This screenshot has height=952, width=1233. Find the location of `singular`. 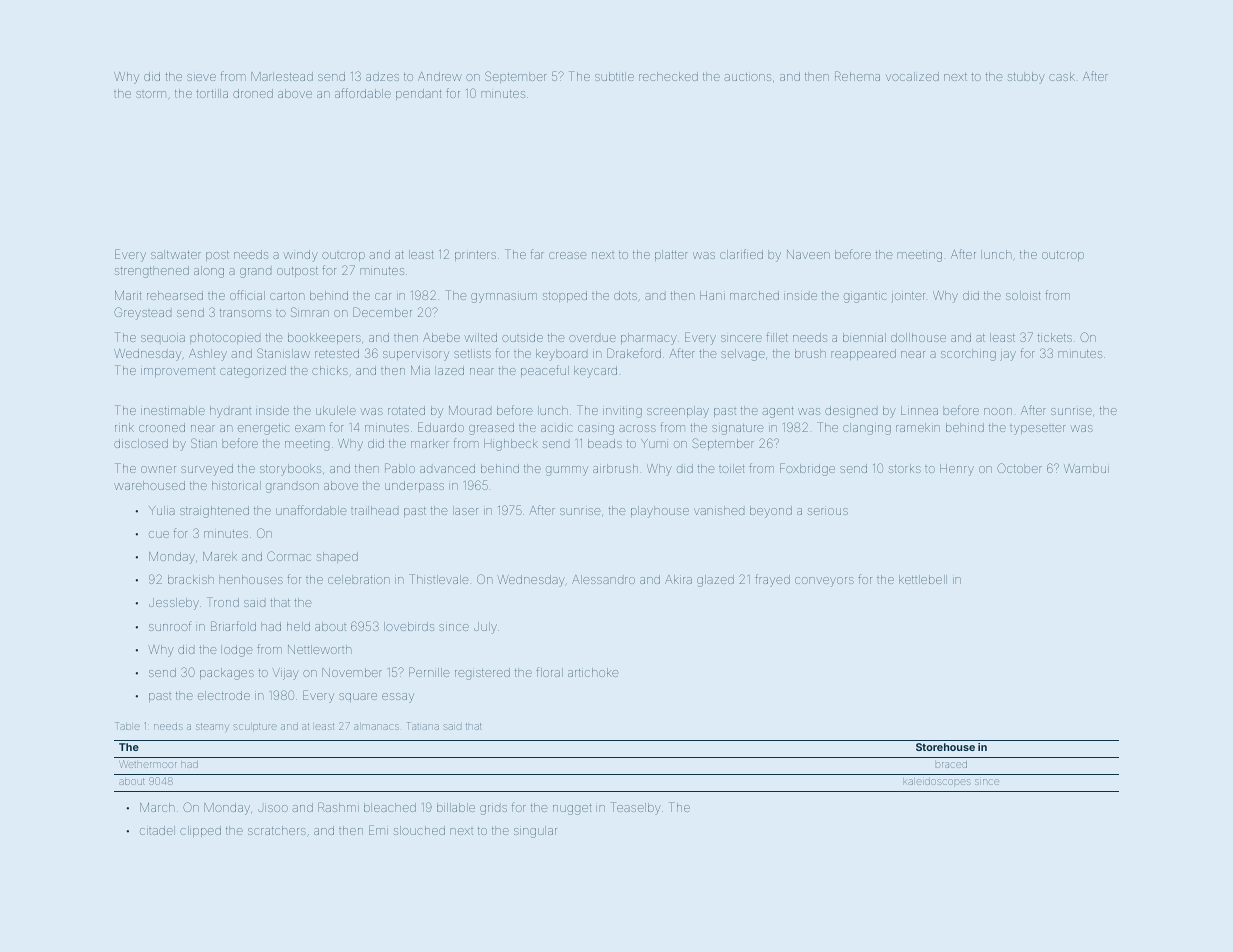

singular is located at coordinates (535, 832).
